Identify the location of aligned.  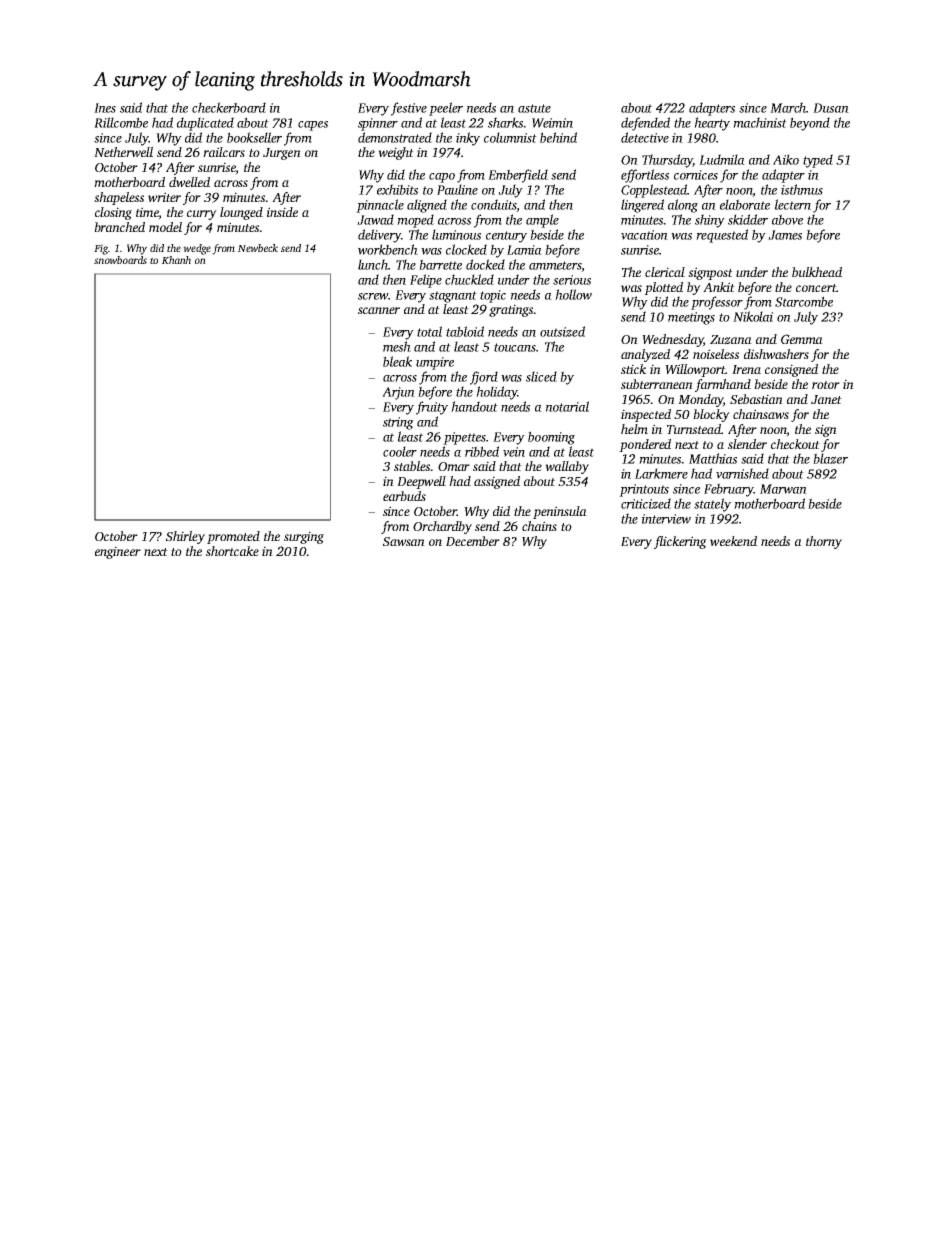
(427, 206).
